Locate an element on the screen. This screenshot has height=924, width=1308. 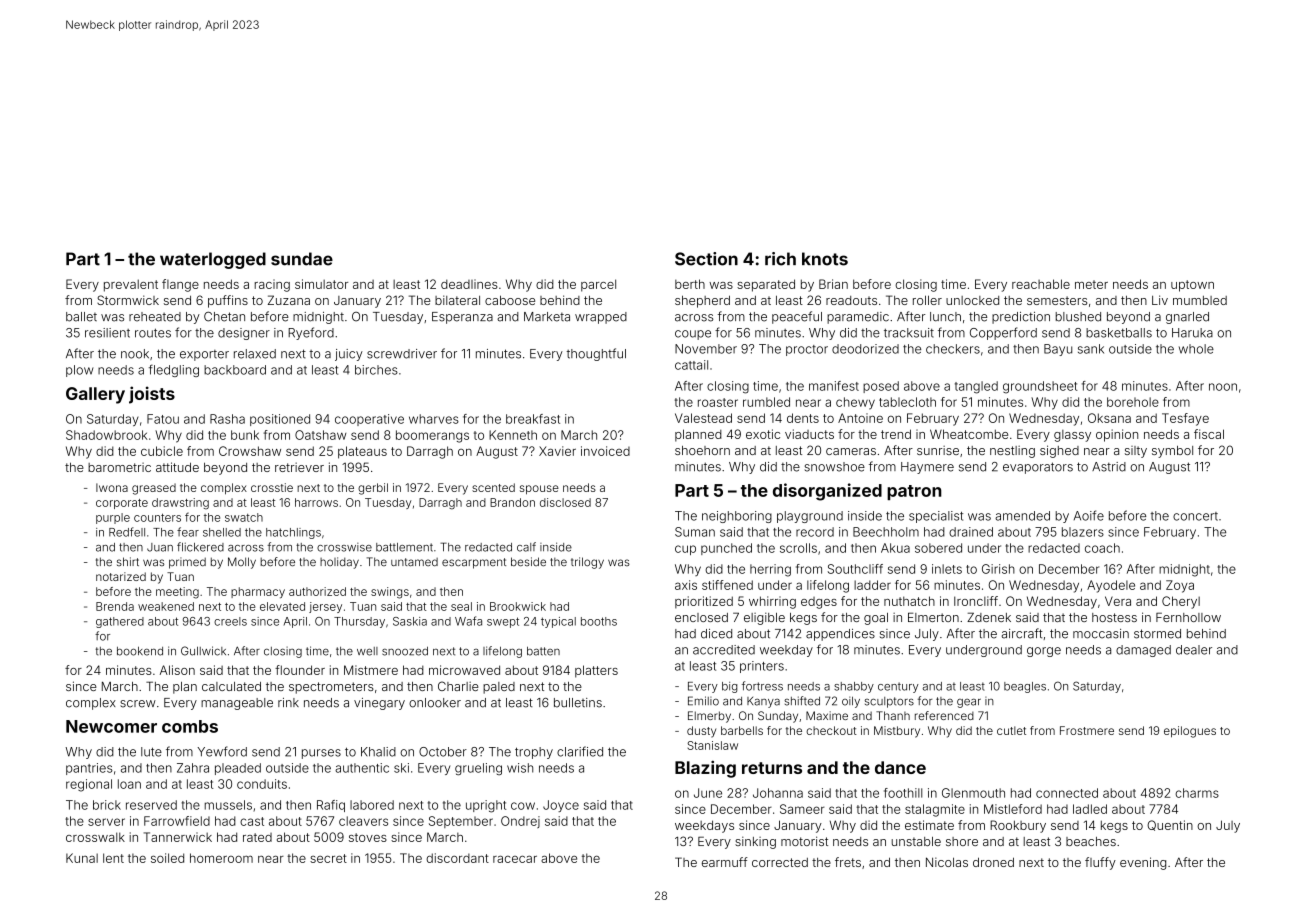
peaceful is located at coordinates (797, 317).
